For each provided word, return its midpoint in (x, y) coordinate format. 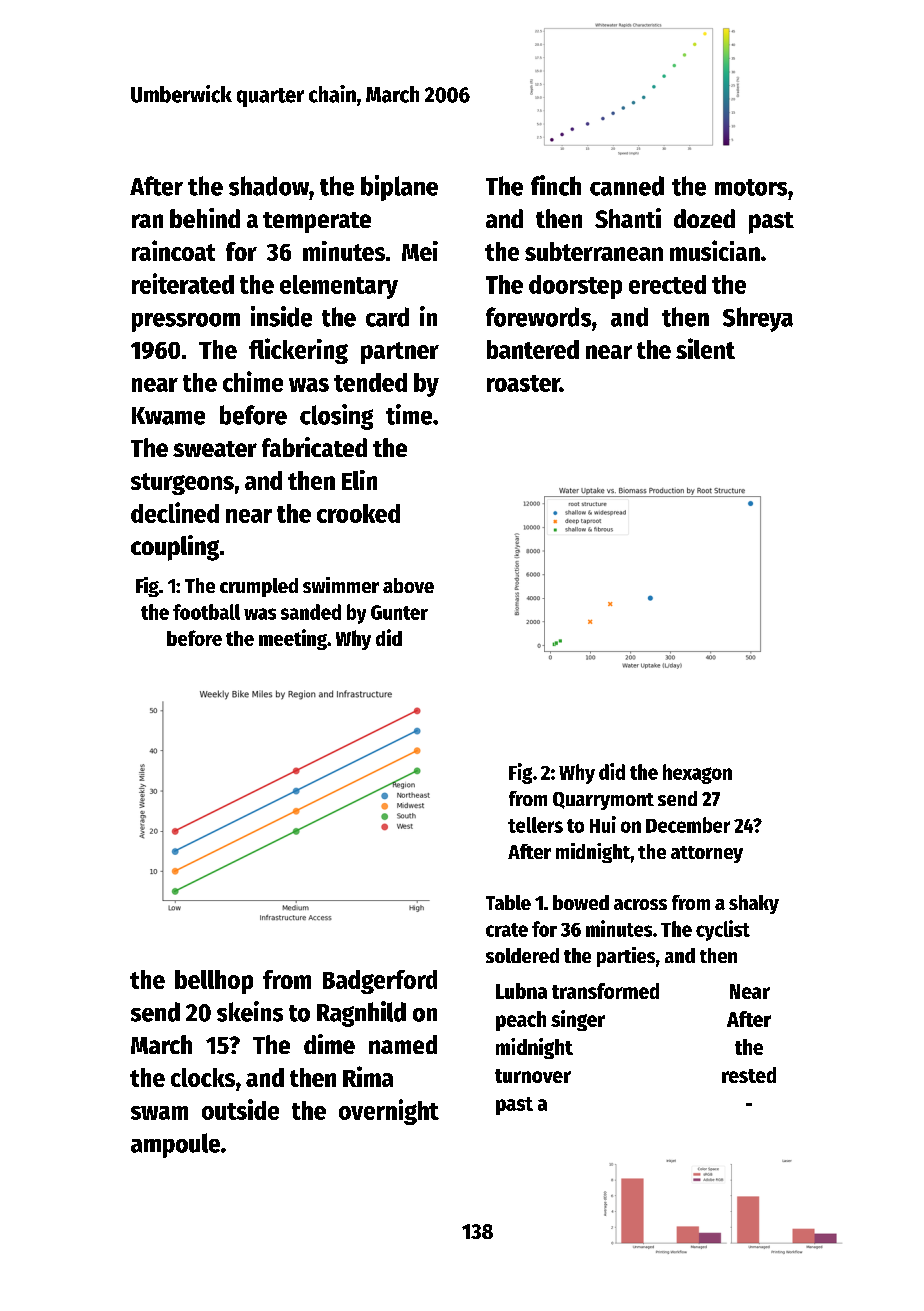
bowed (581, 902)
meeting (293, 639)
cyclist (723, 930)
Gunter (399, 612)
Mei (420, 251)
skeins (250, 1011)
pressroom (186, 322)
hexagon (697, 774)
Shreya (758, 319)
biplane (399, 188)
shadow (269, 186)
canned (627, 186)
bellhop (214, 982)
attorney (707, 854)
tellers (535, 825)
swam (159, 1113)
